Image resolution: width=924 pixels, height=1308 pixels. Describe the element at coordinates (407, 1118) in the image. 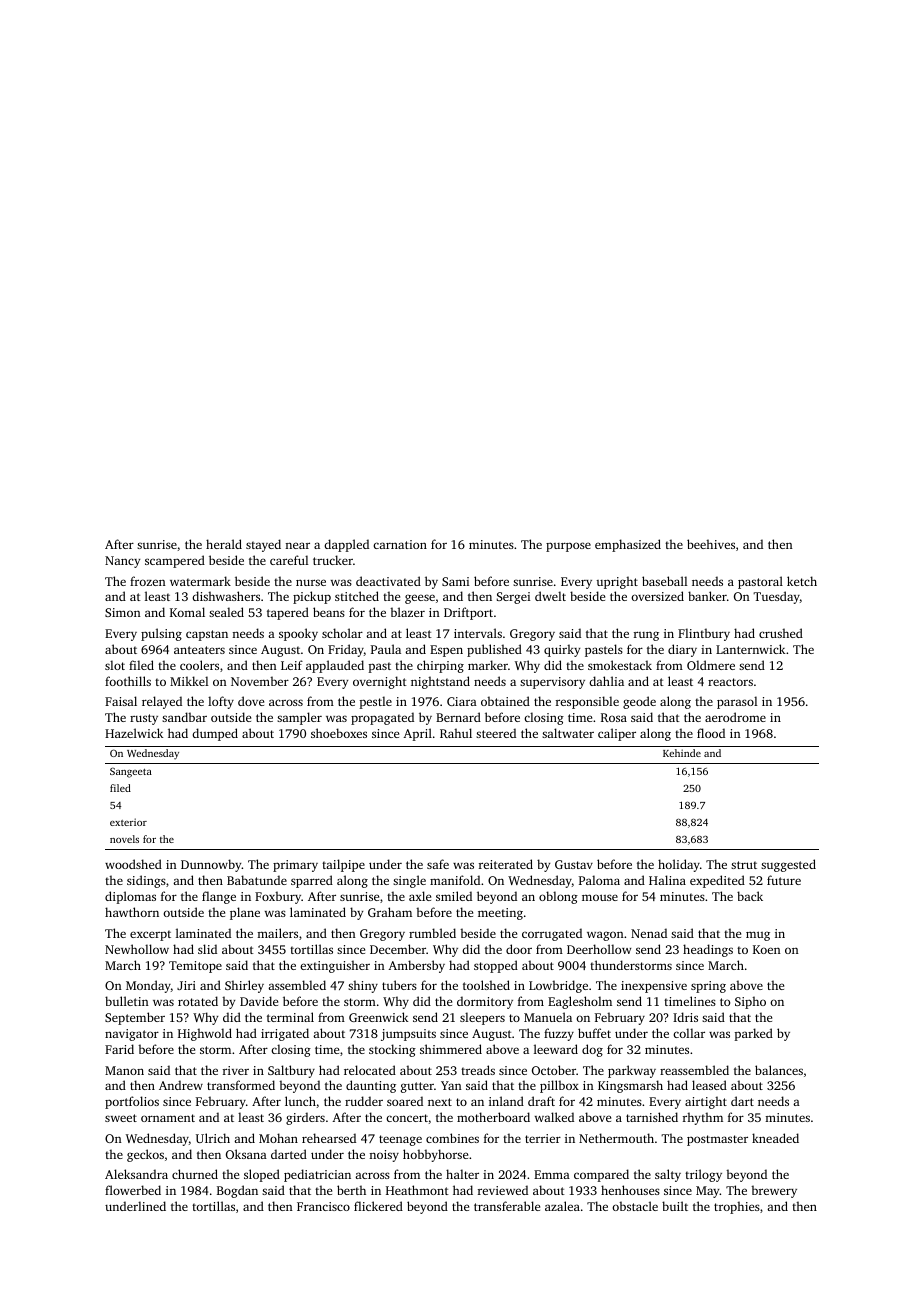

I see `concert` at that location.
